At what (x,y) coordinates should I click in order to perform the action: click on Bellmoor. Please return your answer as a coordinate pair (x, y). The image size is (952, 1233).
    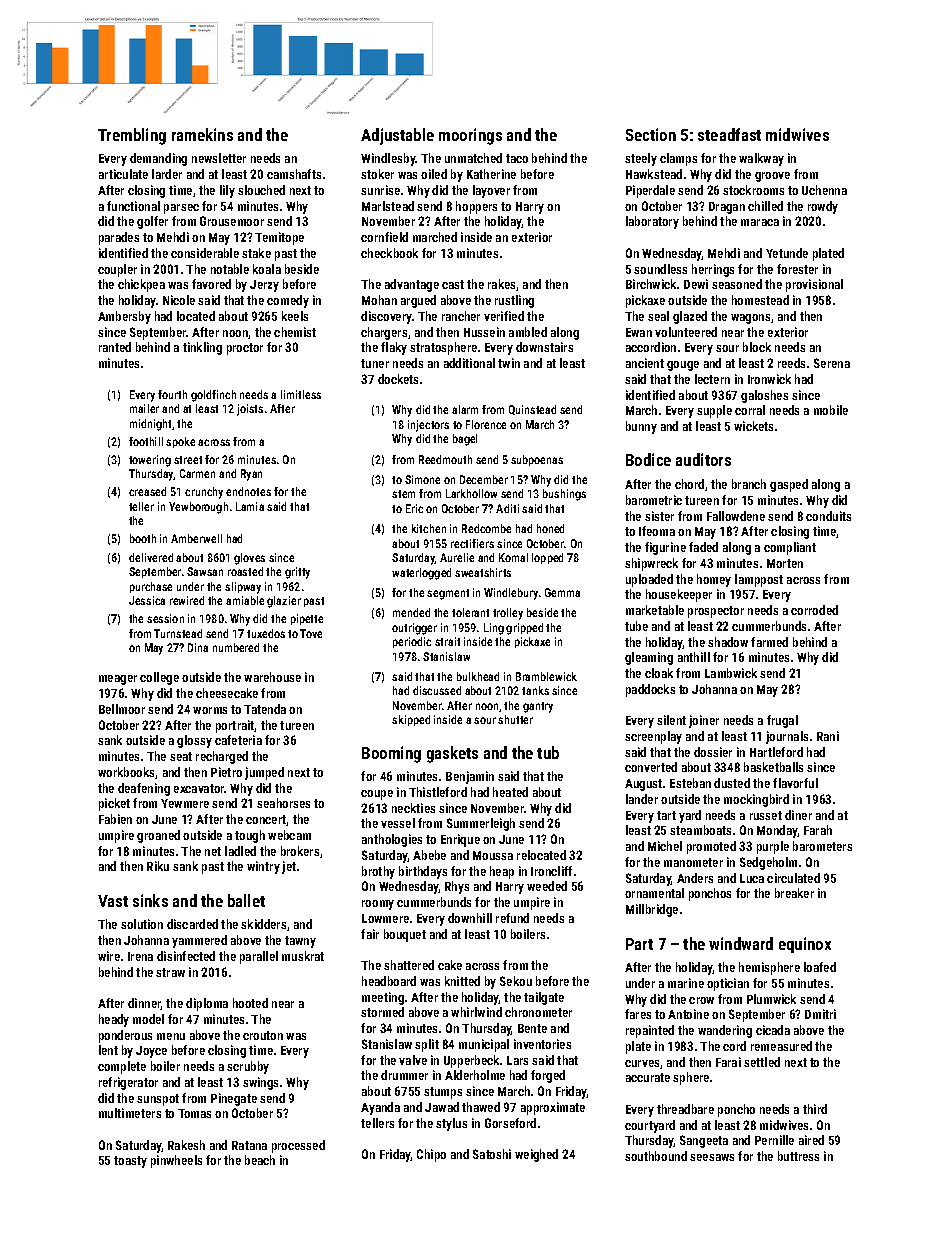
    Looking at the image, I should click on (122, 709).
